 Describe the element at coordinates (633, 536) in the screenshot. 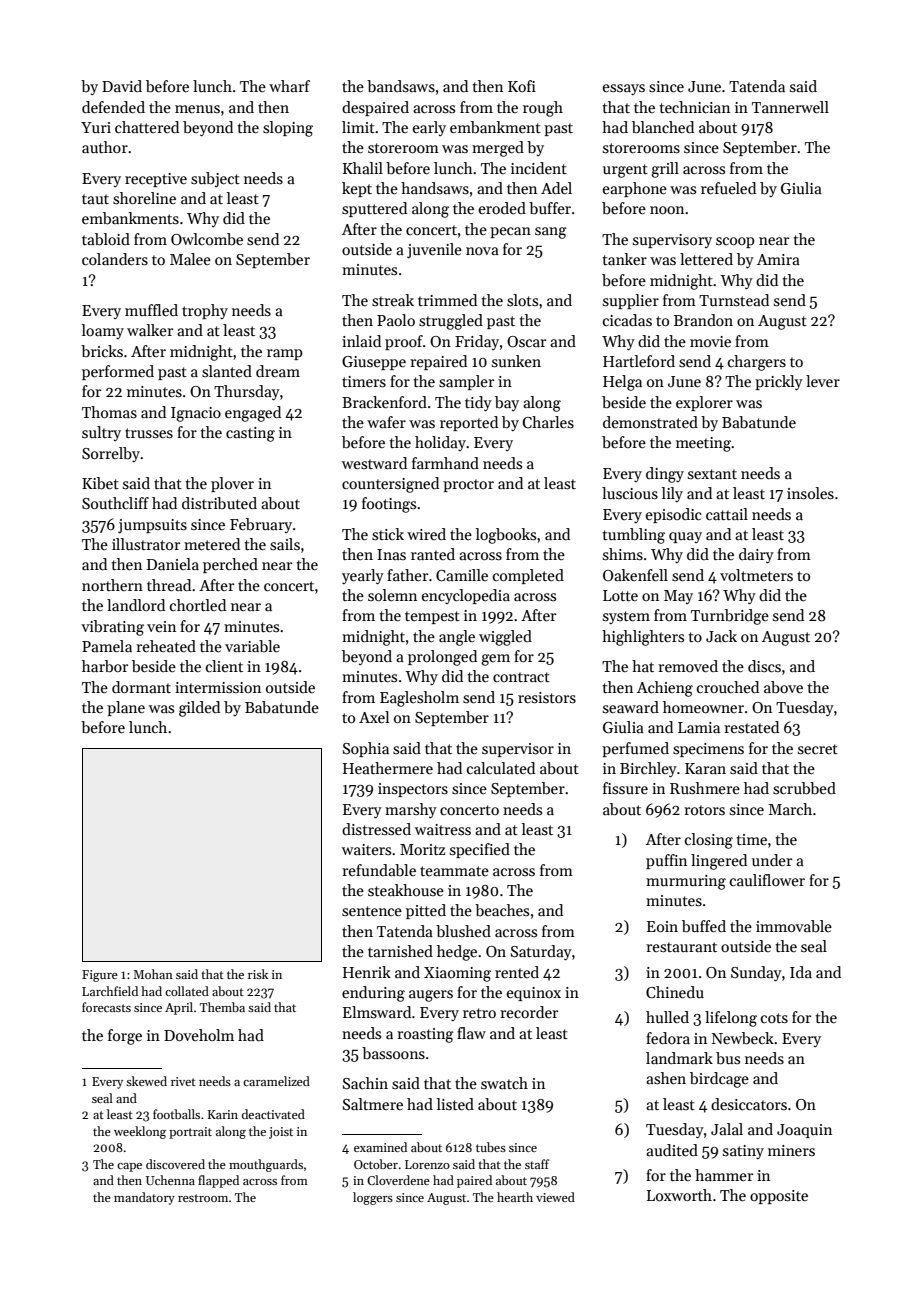

I see `tumbling` at that location.
